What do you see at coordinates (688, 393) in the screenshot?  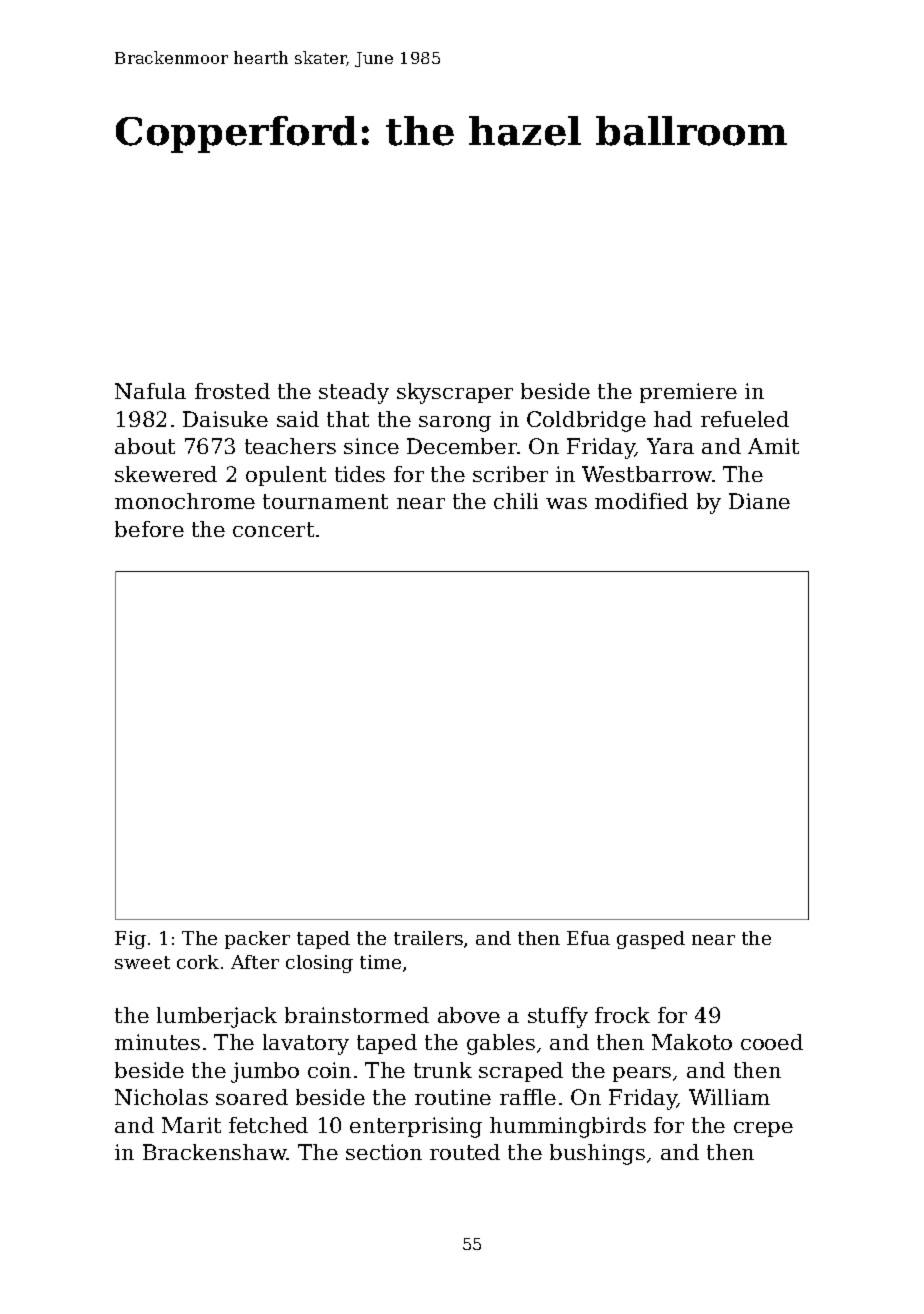 I see `premiere` at bounding box center [688, 393].
